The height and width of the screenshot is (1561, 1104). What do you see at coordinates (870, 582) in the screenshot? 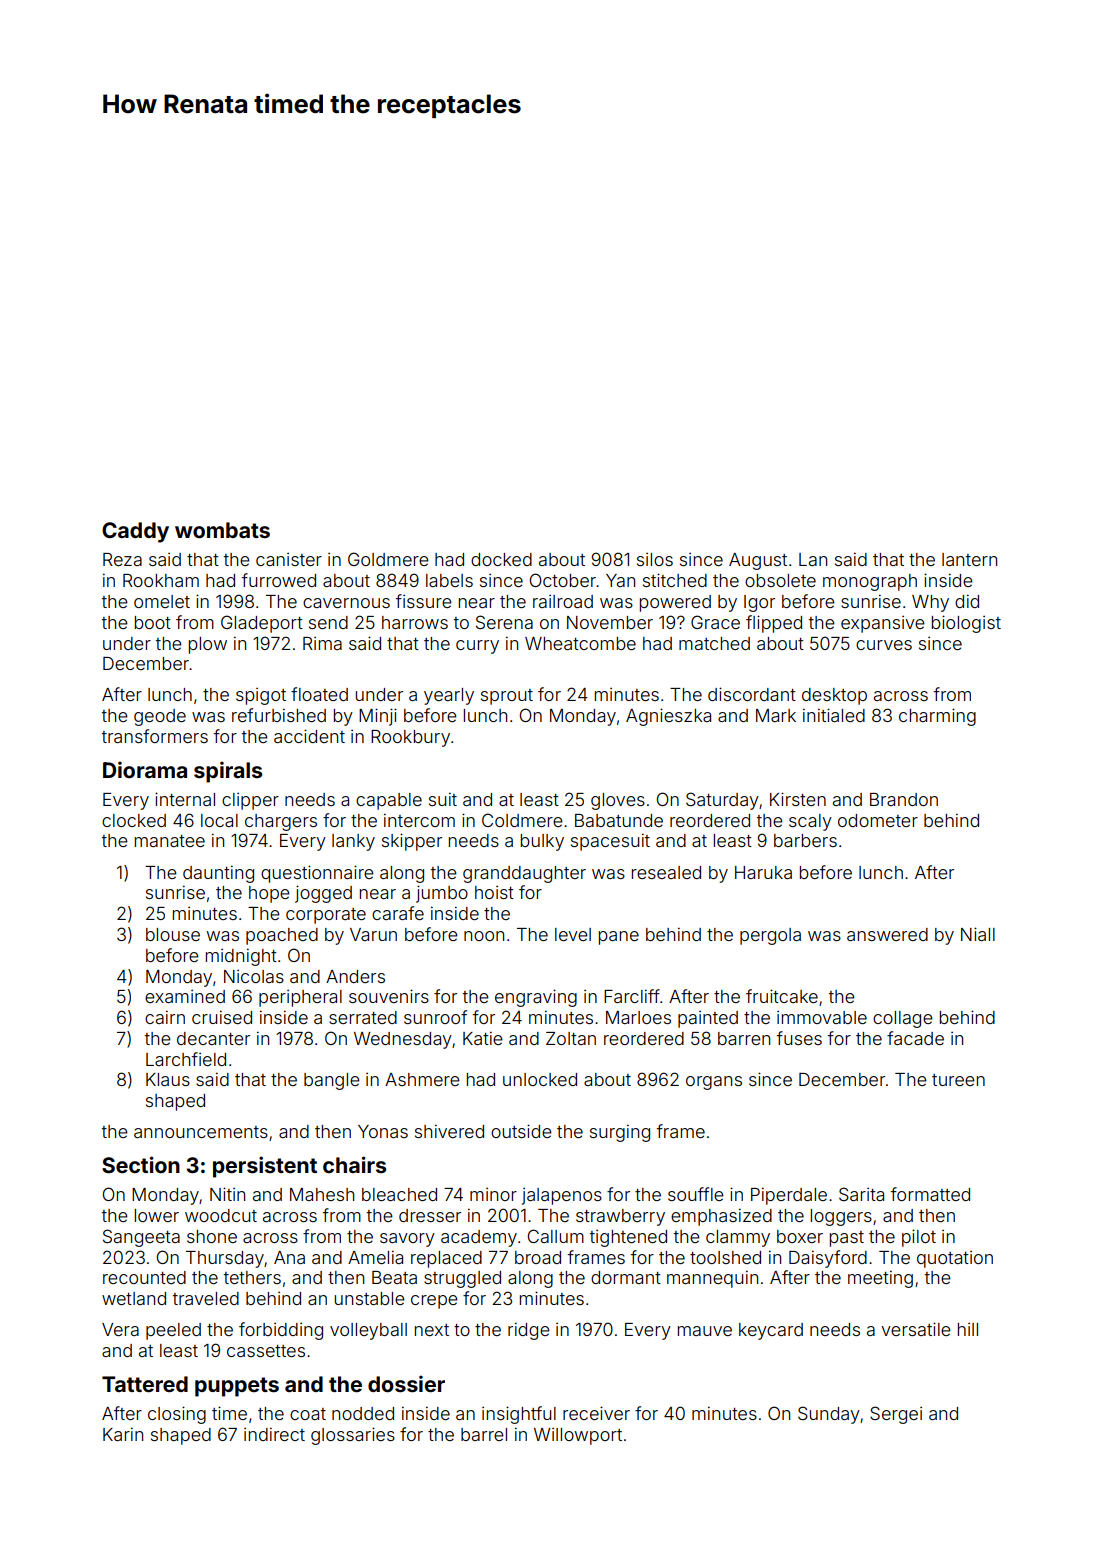
I see `monograph` at bounding box center [870, 582].
